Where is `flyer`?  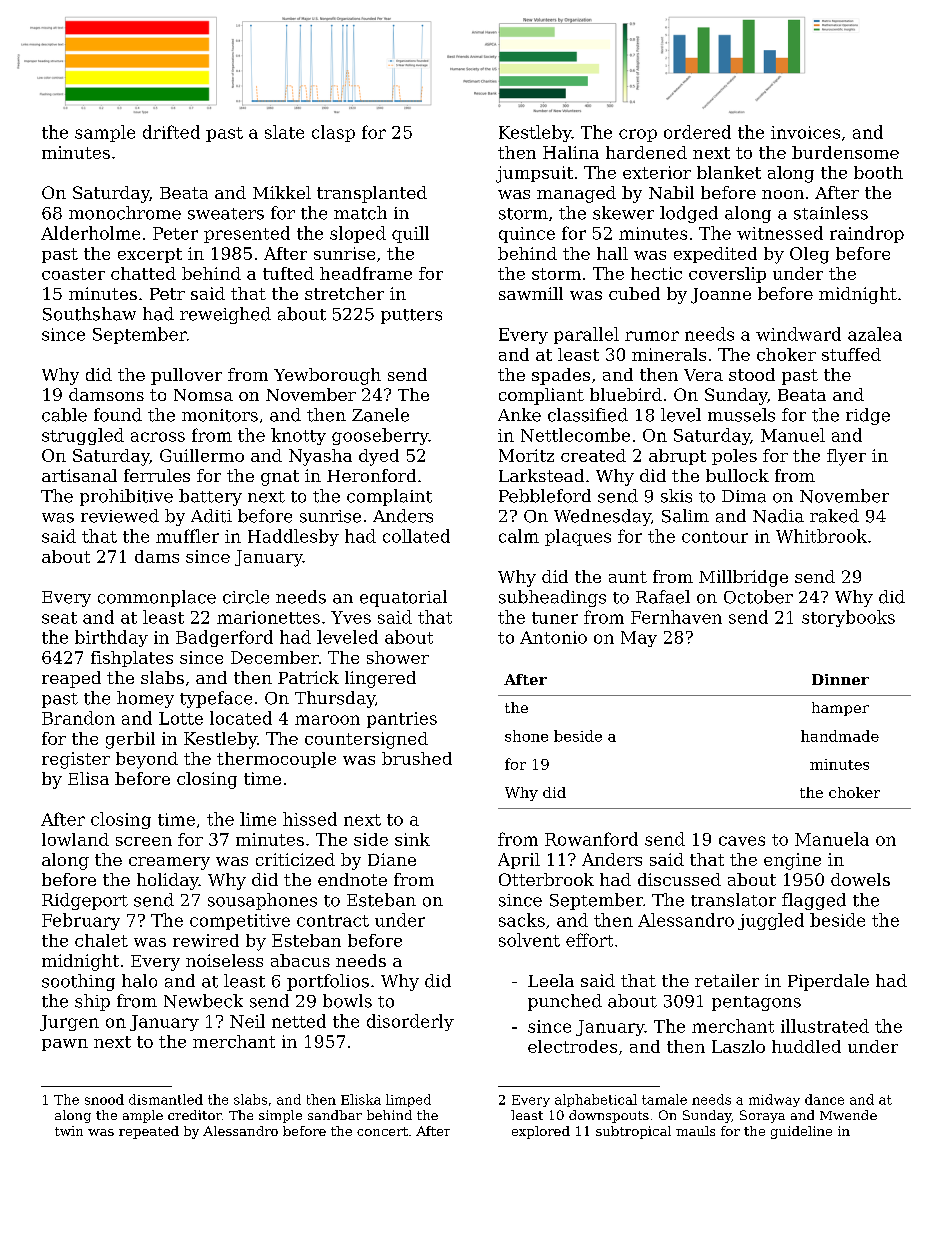
flyer is located at coordinates (846, 457).
